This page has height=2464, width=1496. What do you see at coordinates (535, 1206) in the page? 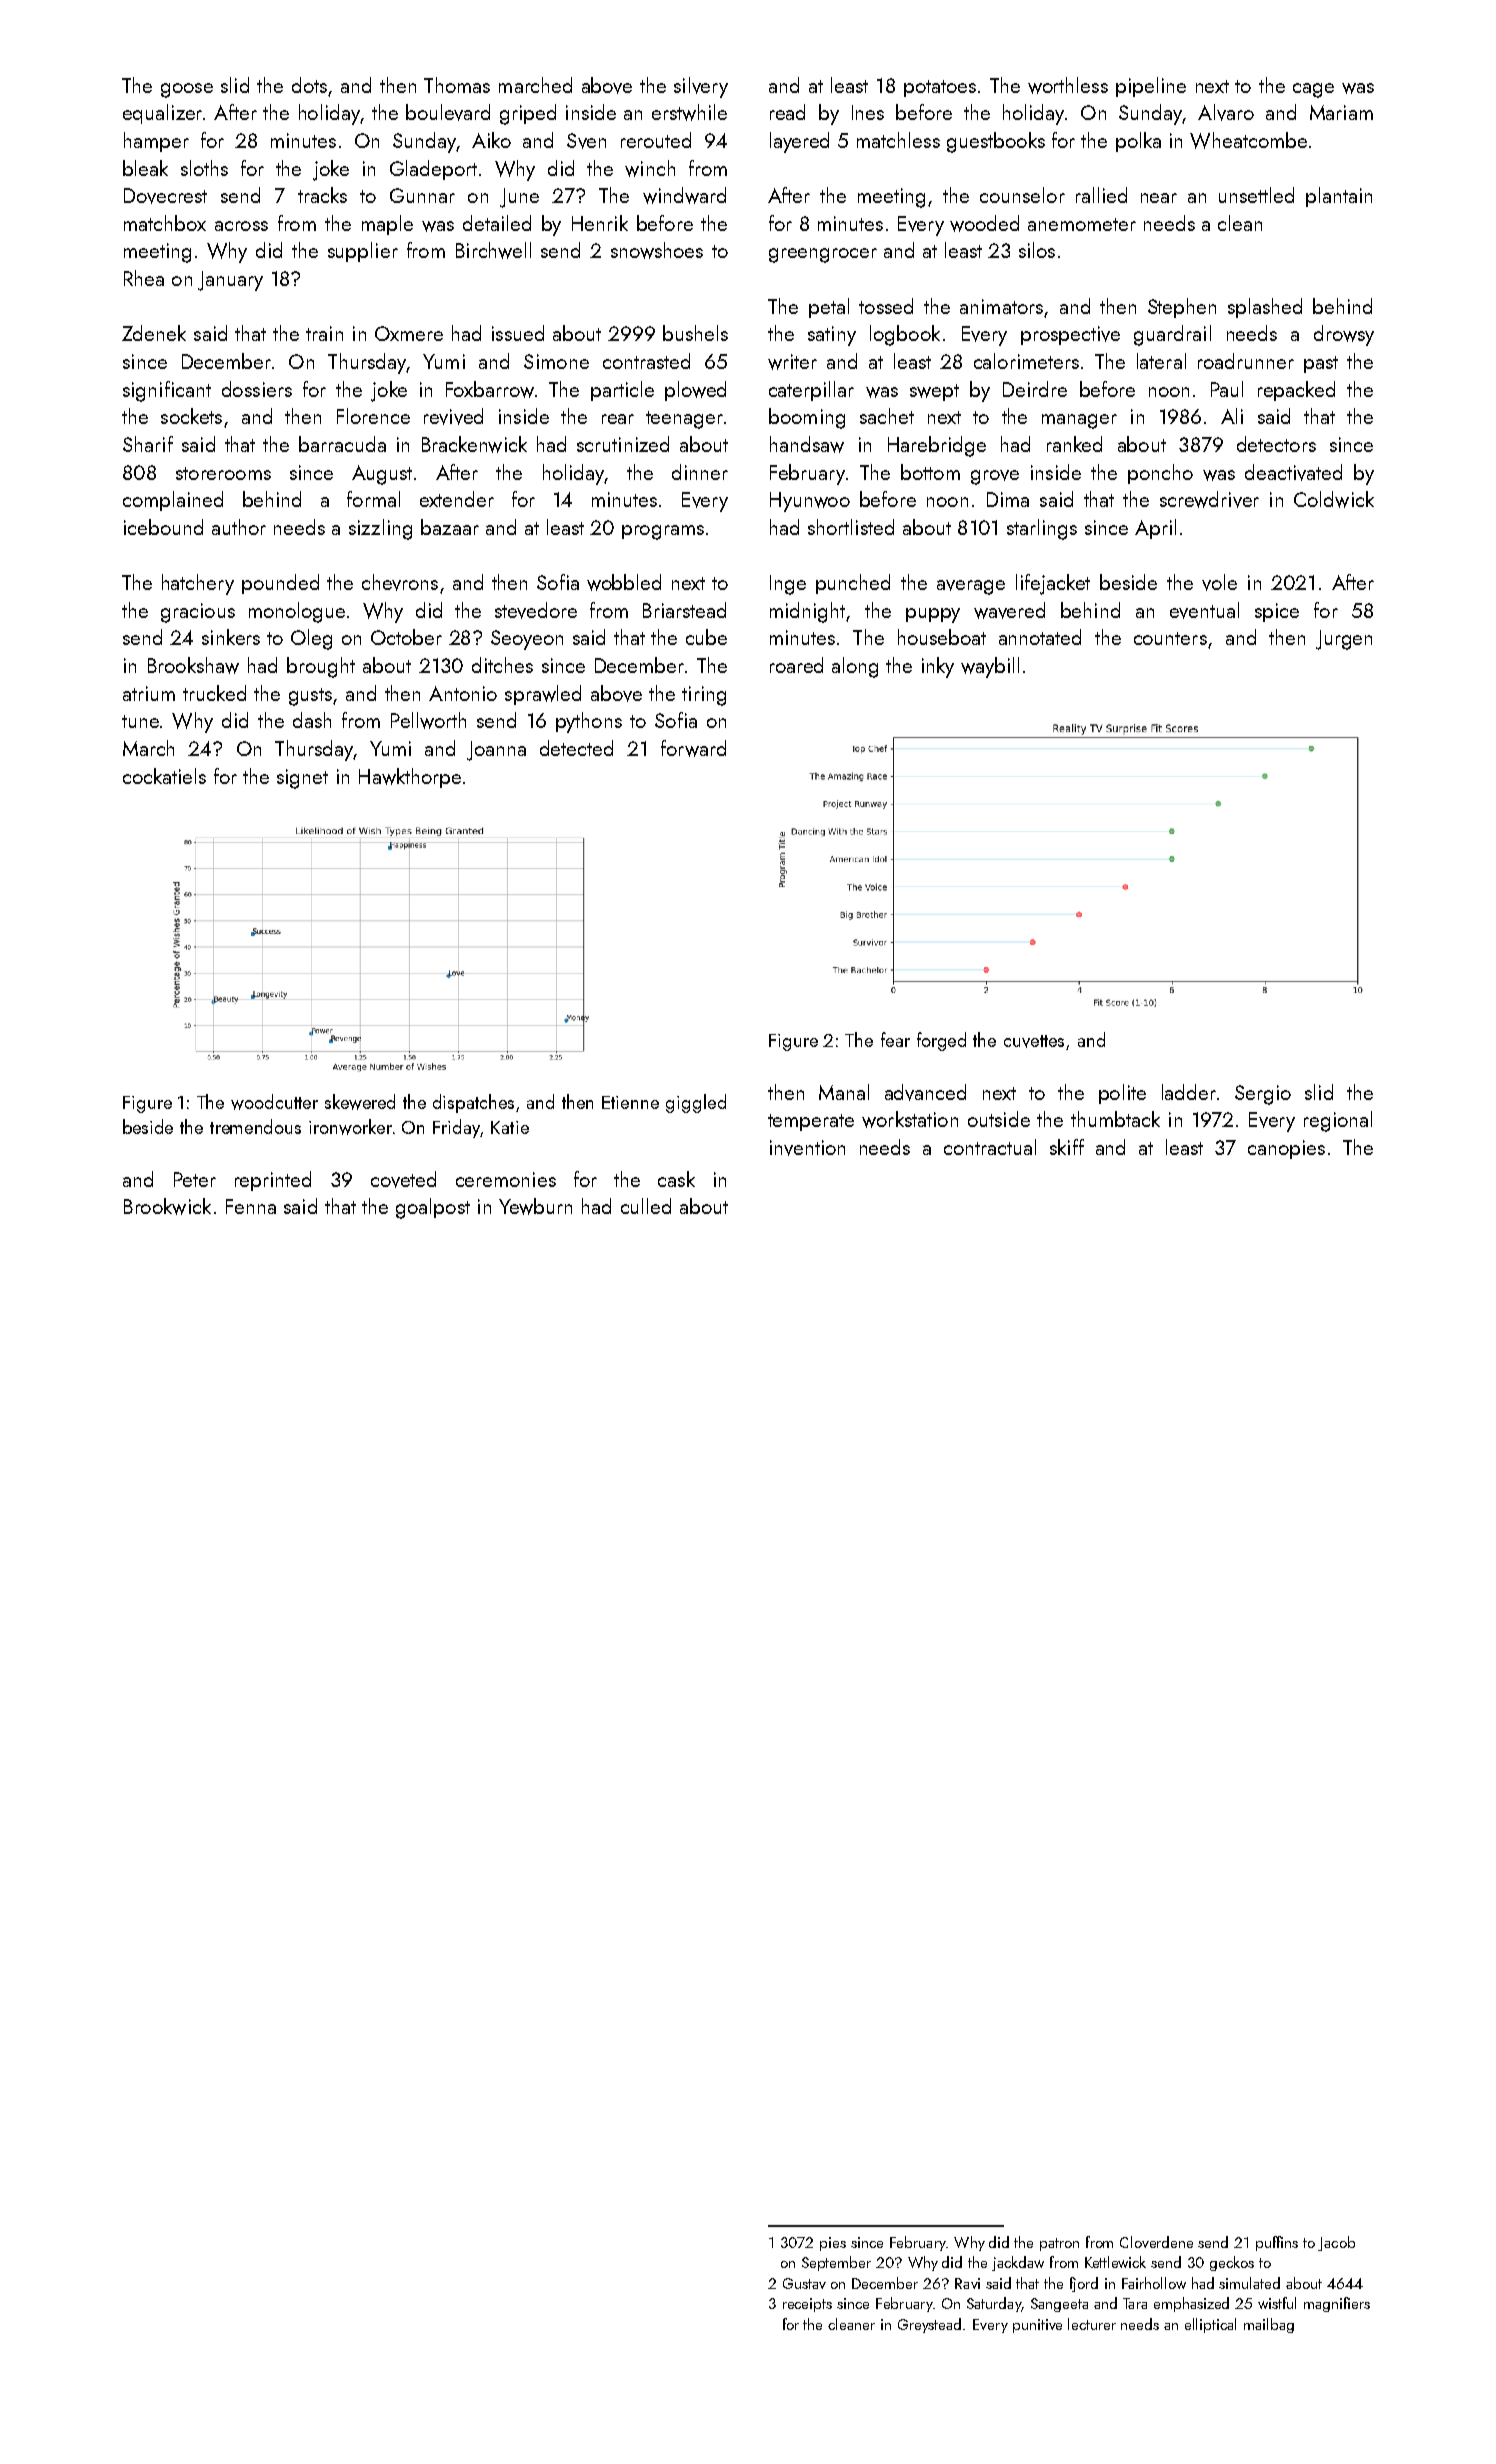
I see `Yewburn` at bounding box center [535, 1206].
